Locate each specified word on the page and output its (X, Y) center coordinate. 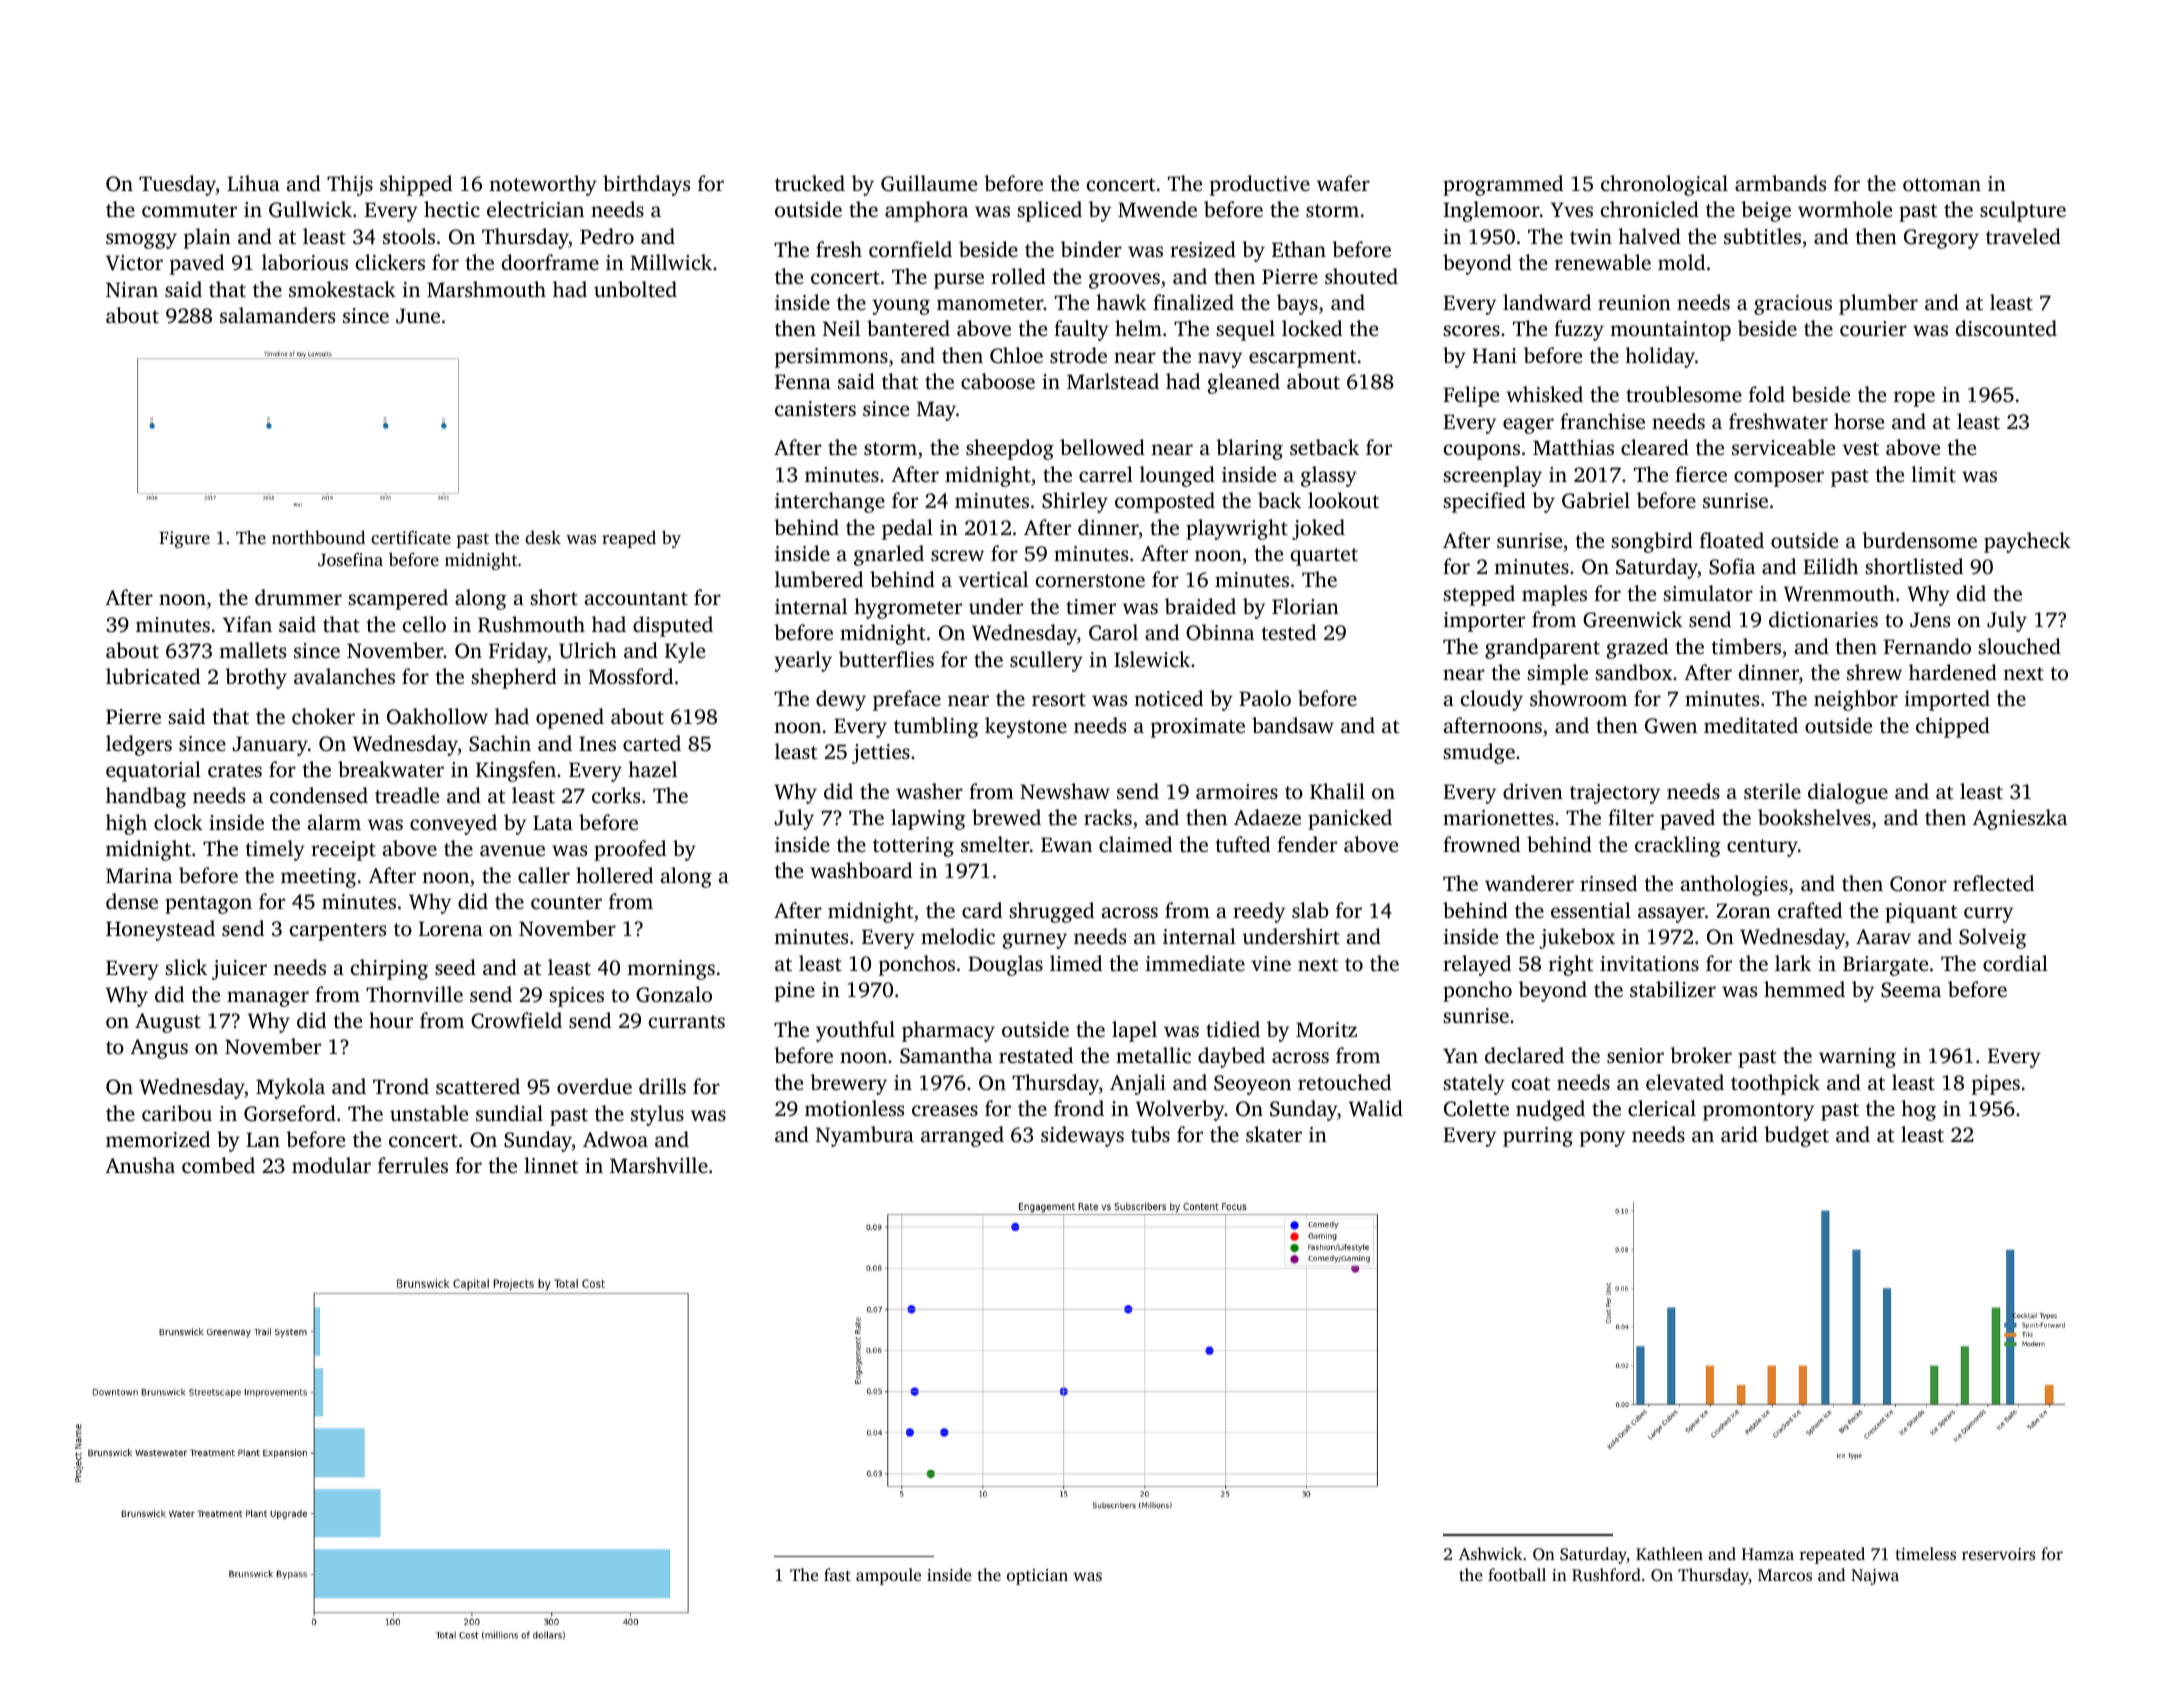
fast (837, 1574)
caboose (998, 381)
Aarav (1883, 936)
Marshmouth (486, 289)
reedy (1259, 912)
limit (1933, 474)
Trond (401, 1086)
